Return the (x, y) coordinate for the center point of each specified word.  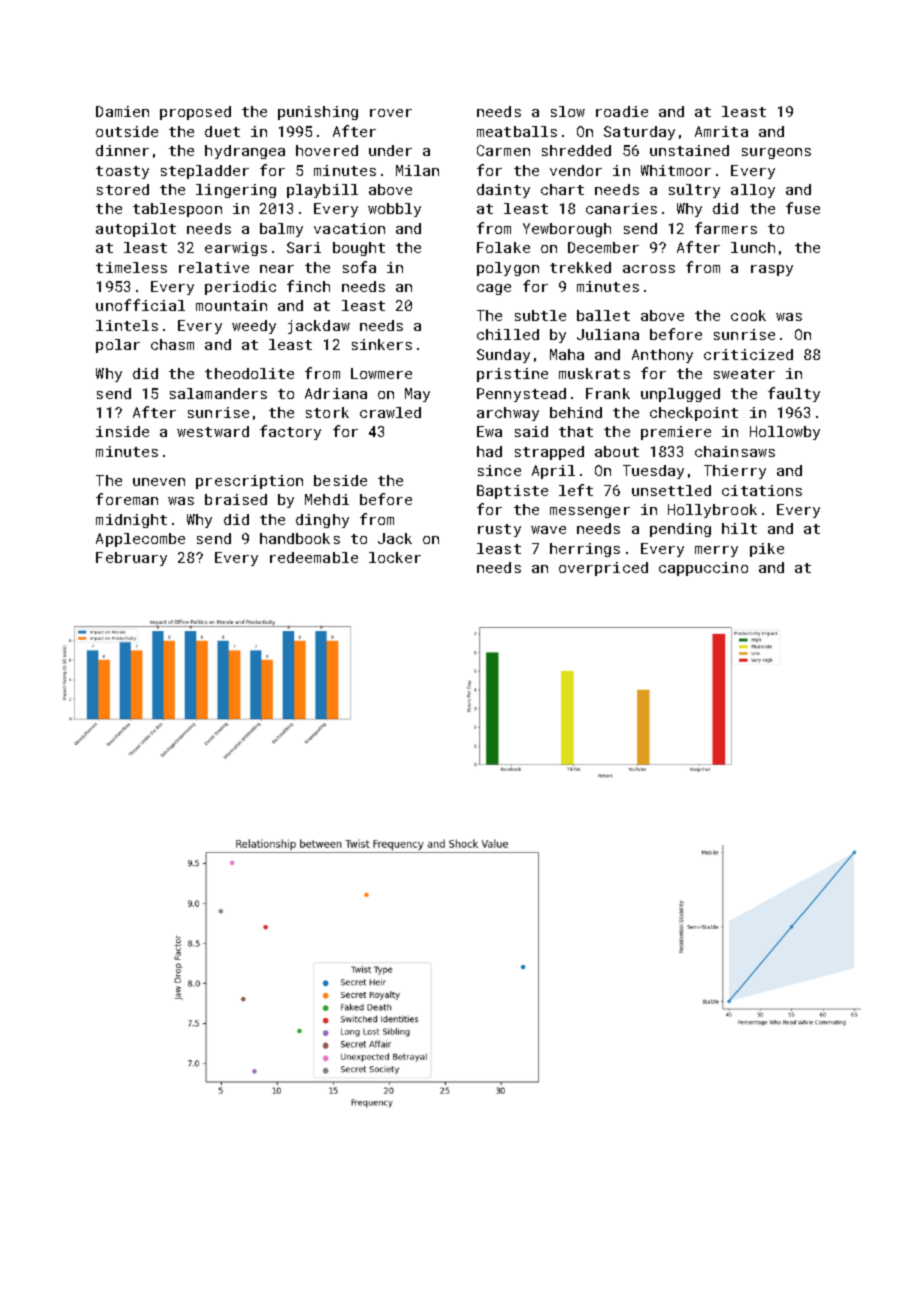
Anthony (662, 356)
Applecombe (140, 540)
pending (680, 530)
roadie (622, 111)
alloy (753, 191)
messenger (590, 512)
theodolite (249, 373)
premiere (676, 433)
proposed (195, 113)
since (499, 470)
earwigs (236, 249)
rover (391, 113)
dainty (503, 191)
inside (122, 431)
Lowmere (381, 373)
